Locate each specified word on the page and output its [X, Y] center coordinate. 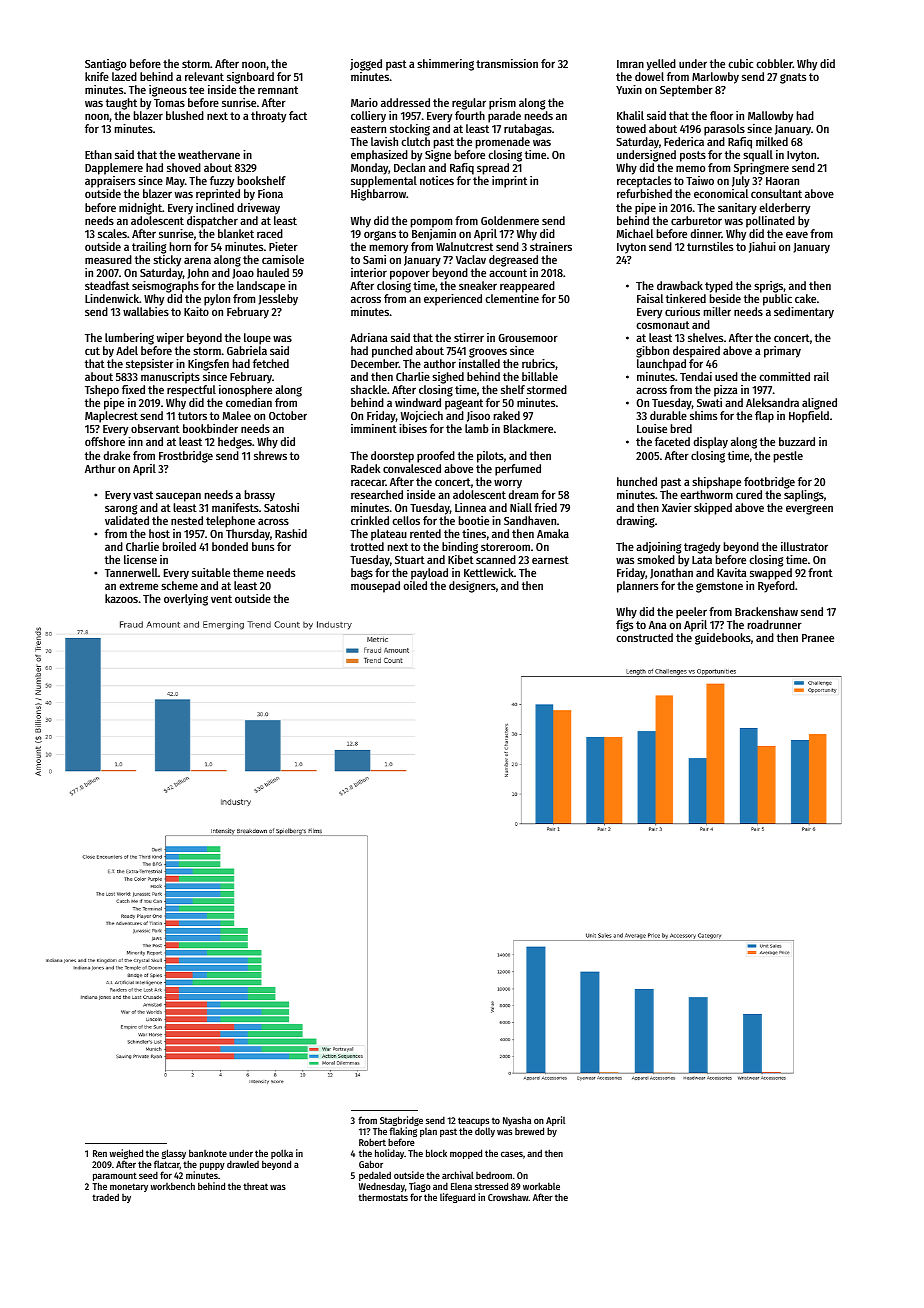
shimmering [445, 65]
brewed [529, 1131]
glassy [174, 1154]
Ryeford [776, 587]
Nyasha [517, 1121]
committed [784, 376]
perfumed [518, 470]
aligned [819, 404]
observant [155, 428]
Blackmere [528, 428]
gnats [793, 78]
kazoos [121, 598]
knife [97, 76]
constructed [644, 637]
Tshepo [102, 391]
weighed [126, 1154]
